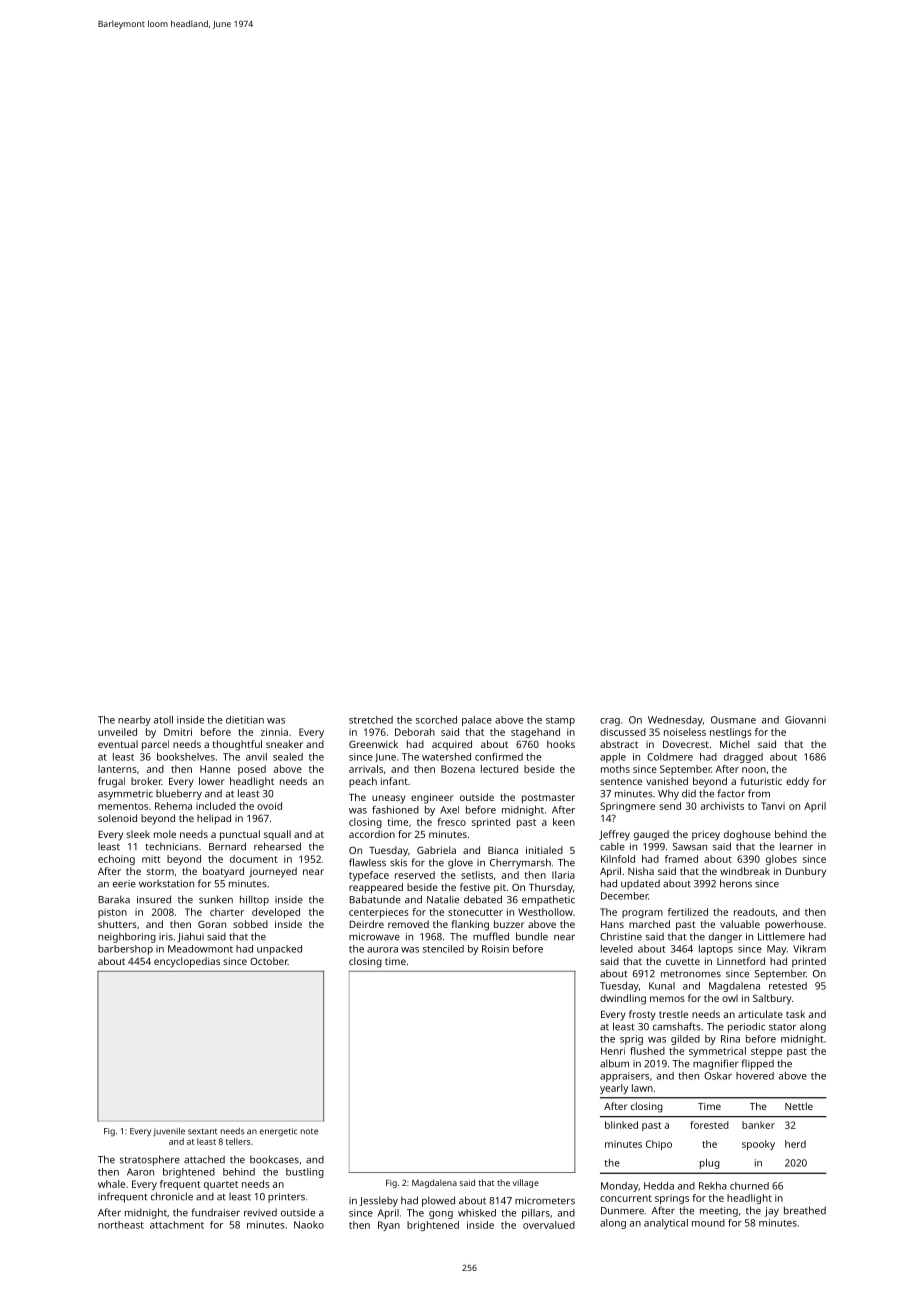  What do you see at coordinates (477, 721) in the screenshot?
I see `palace` at bounding box center [477, 721].
